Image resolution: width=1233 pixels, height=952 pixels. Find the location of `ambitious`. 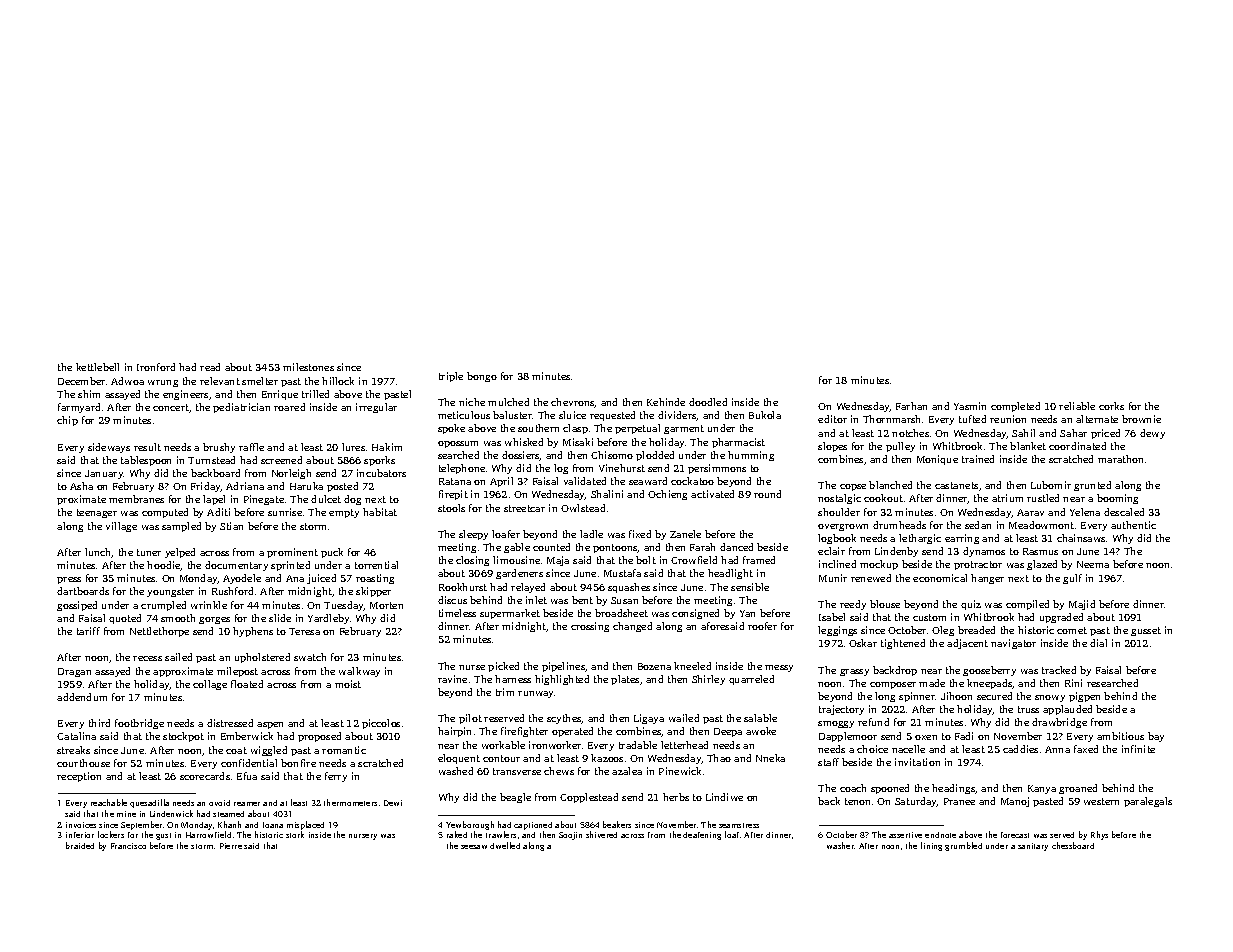

ambitious is located at coordinates (1120, 736).
